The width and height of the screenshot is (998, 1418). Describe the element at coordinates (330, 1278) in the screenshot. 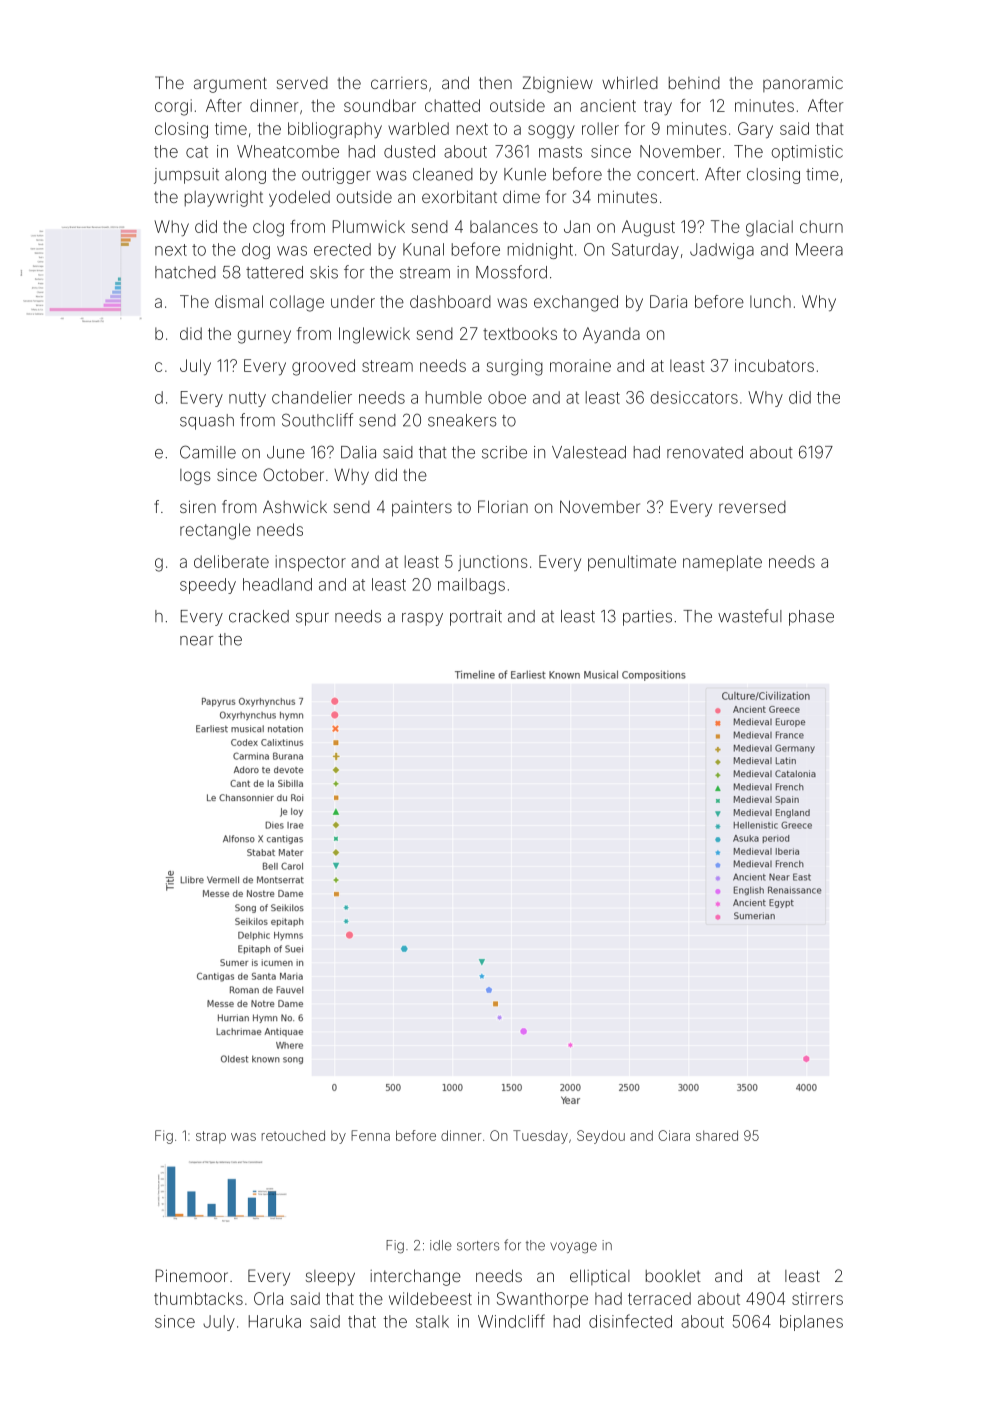

I see `sleepy` at that location.
